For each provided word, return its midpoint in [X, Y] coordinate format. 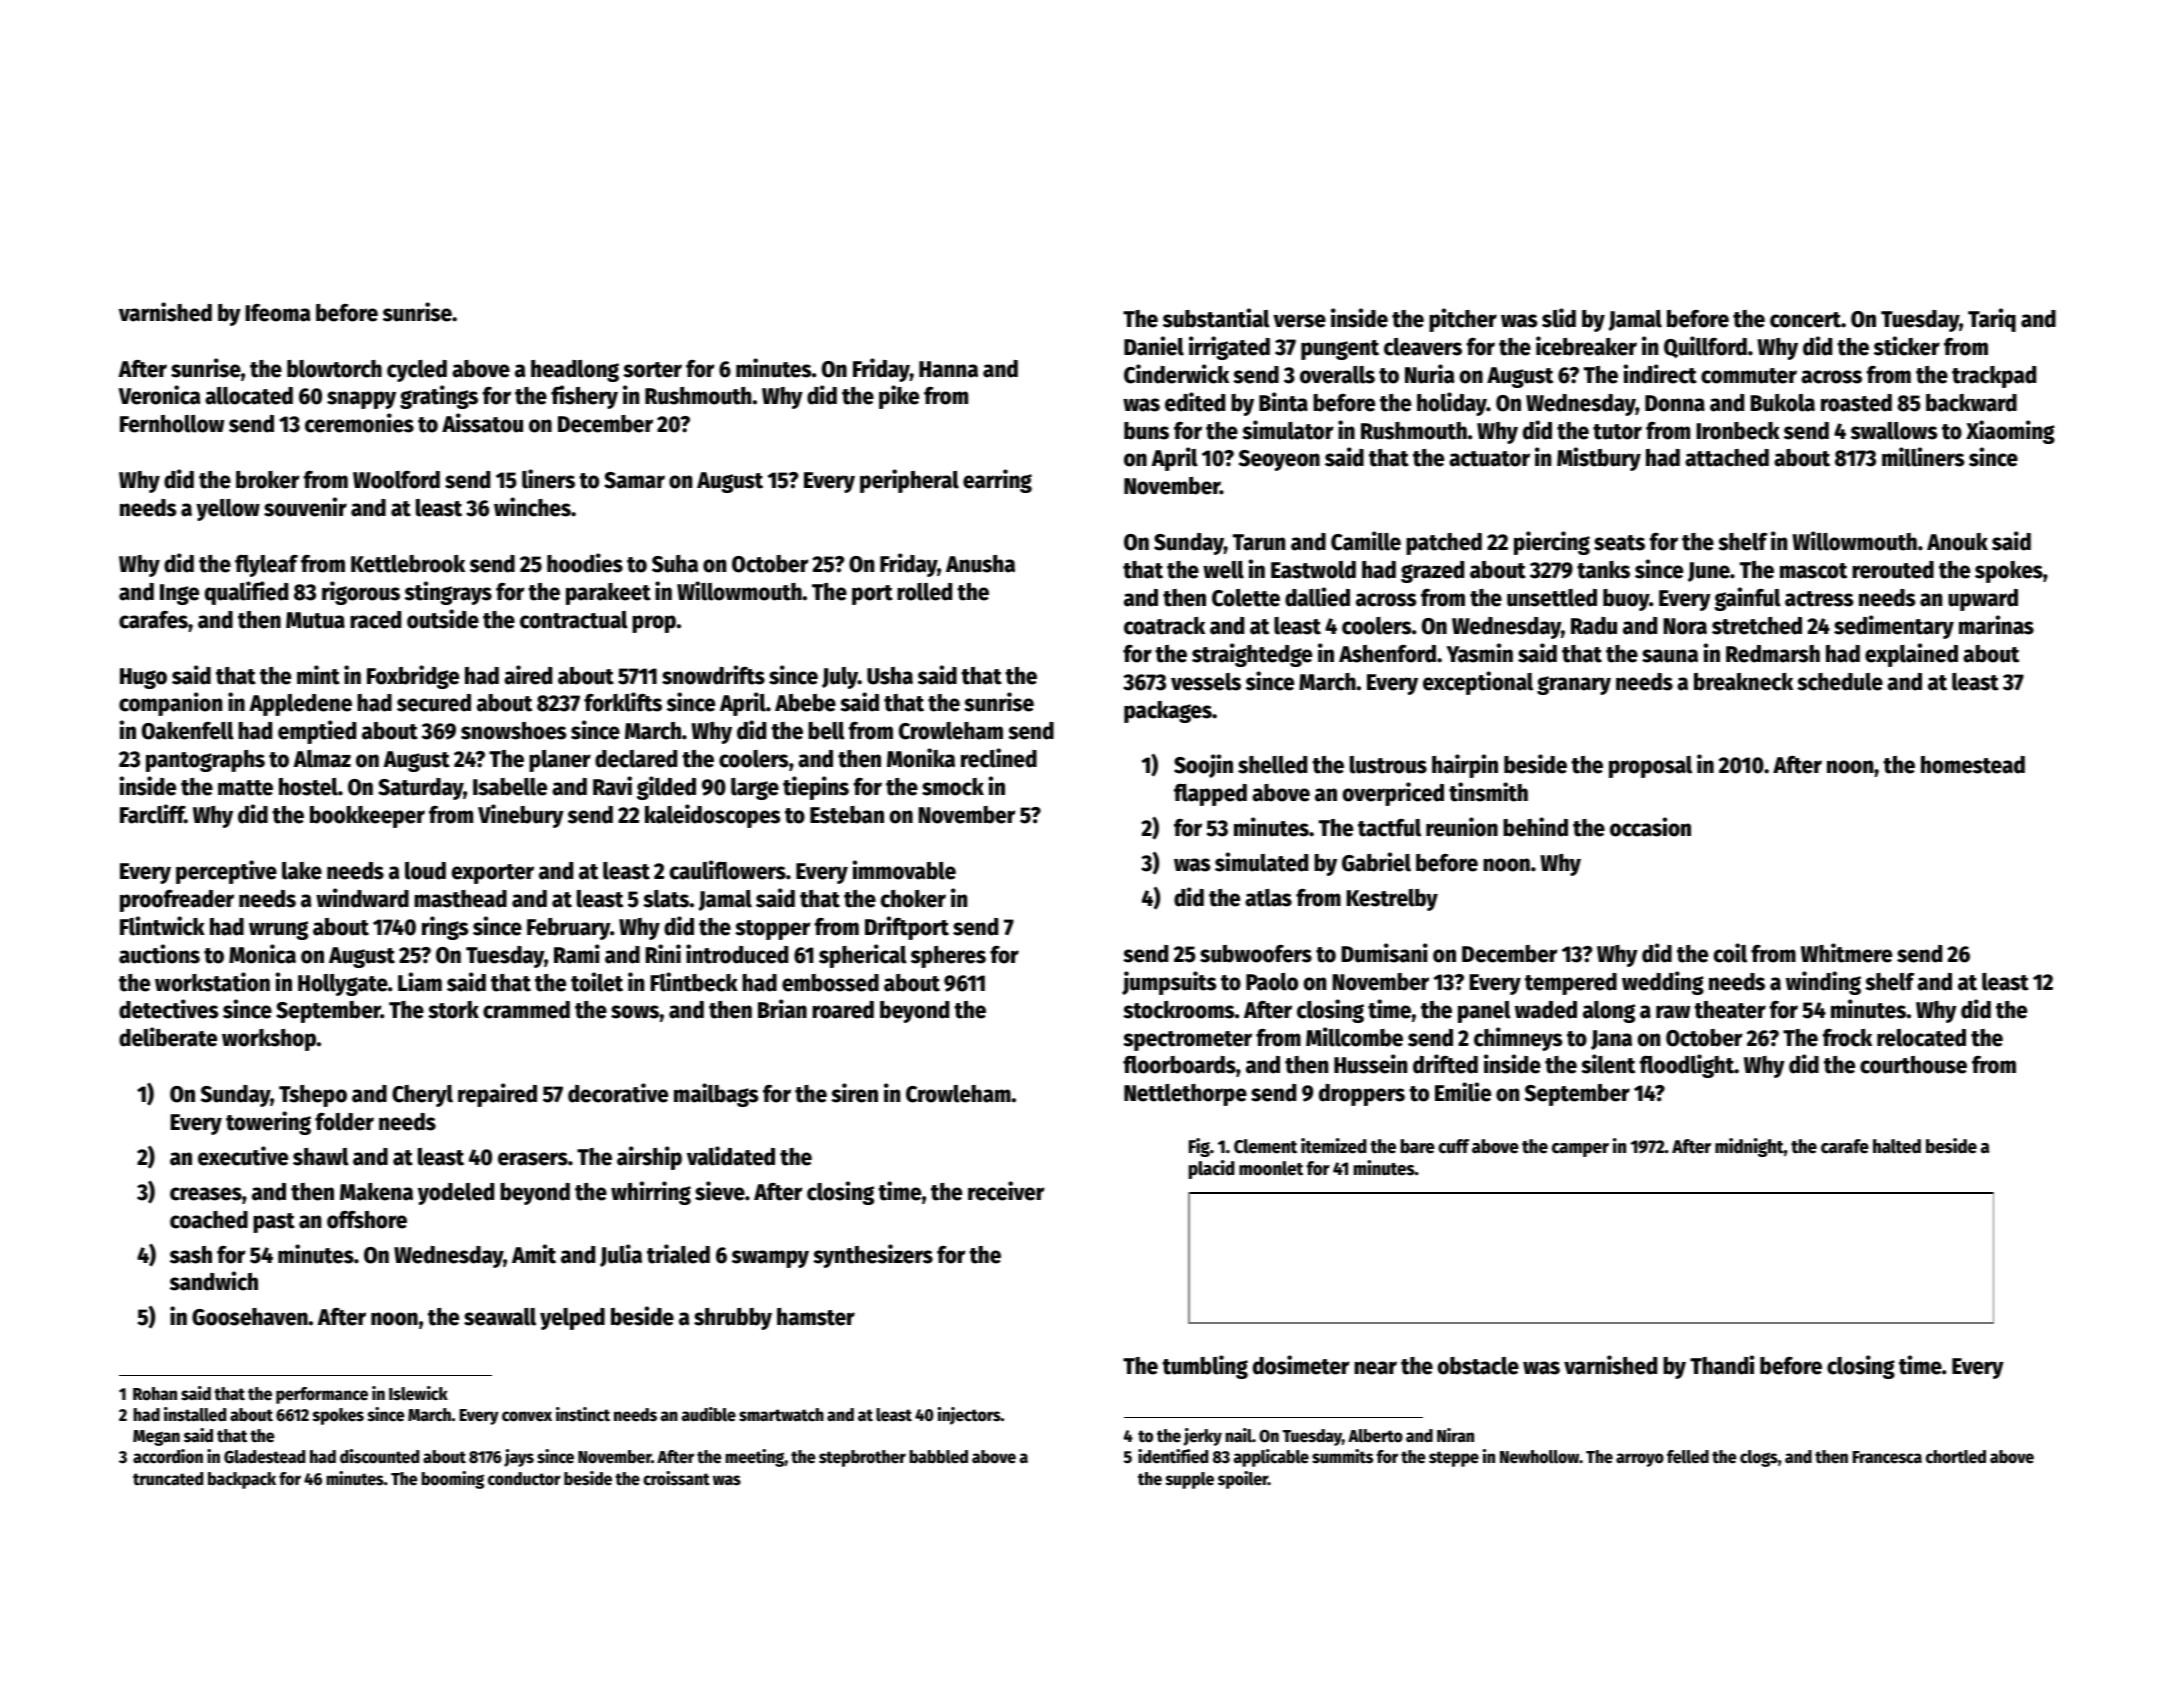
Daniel [1154, 346]
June [1709, 572]
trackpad [1994, 377]
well [1223, 570]
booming [452, 1480]
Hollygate [343, 985]
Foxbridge [413, 677]
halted [1897, 1146]
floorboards [1179, 1065]
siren [854, 1093]
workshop [269, 1040]
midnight [1749, 1147]
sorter [652, 370]
